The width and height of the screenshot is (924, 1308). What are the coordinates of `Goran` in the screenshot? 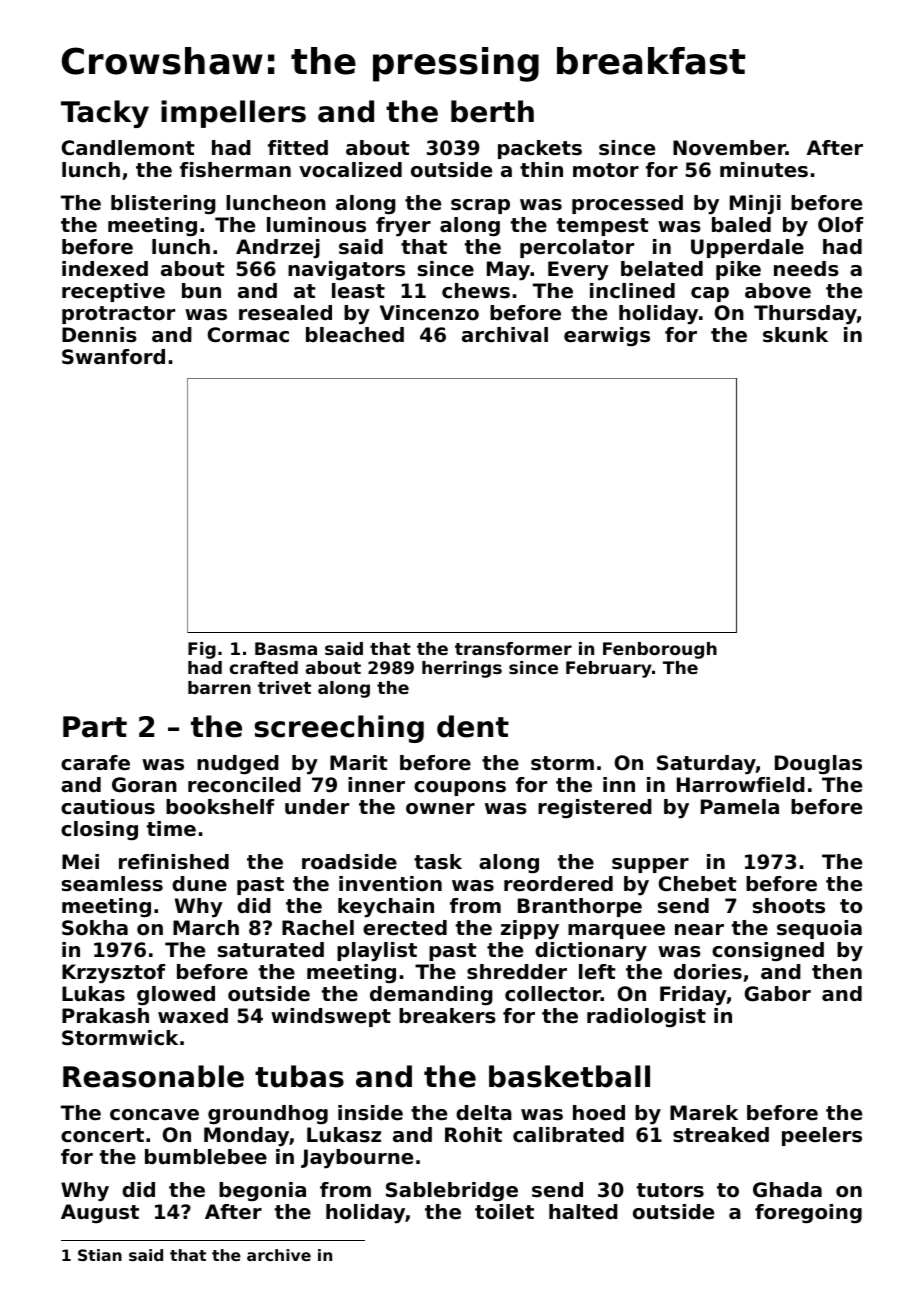 It's located at (144, 785).
